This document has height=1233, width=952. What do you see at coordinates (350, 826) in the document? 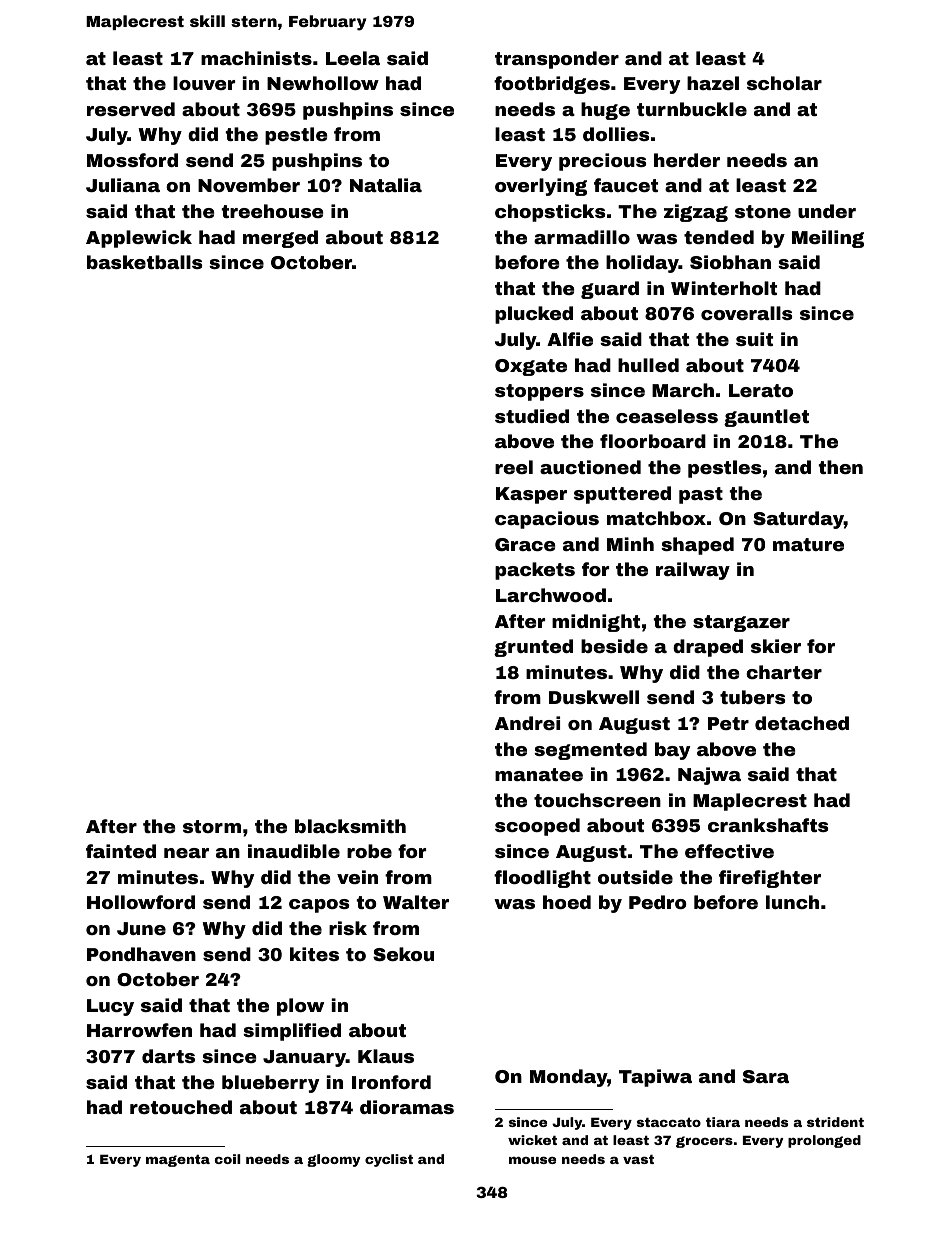
I see `blacksmith` at bounding box center [350, 826].
